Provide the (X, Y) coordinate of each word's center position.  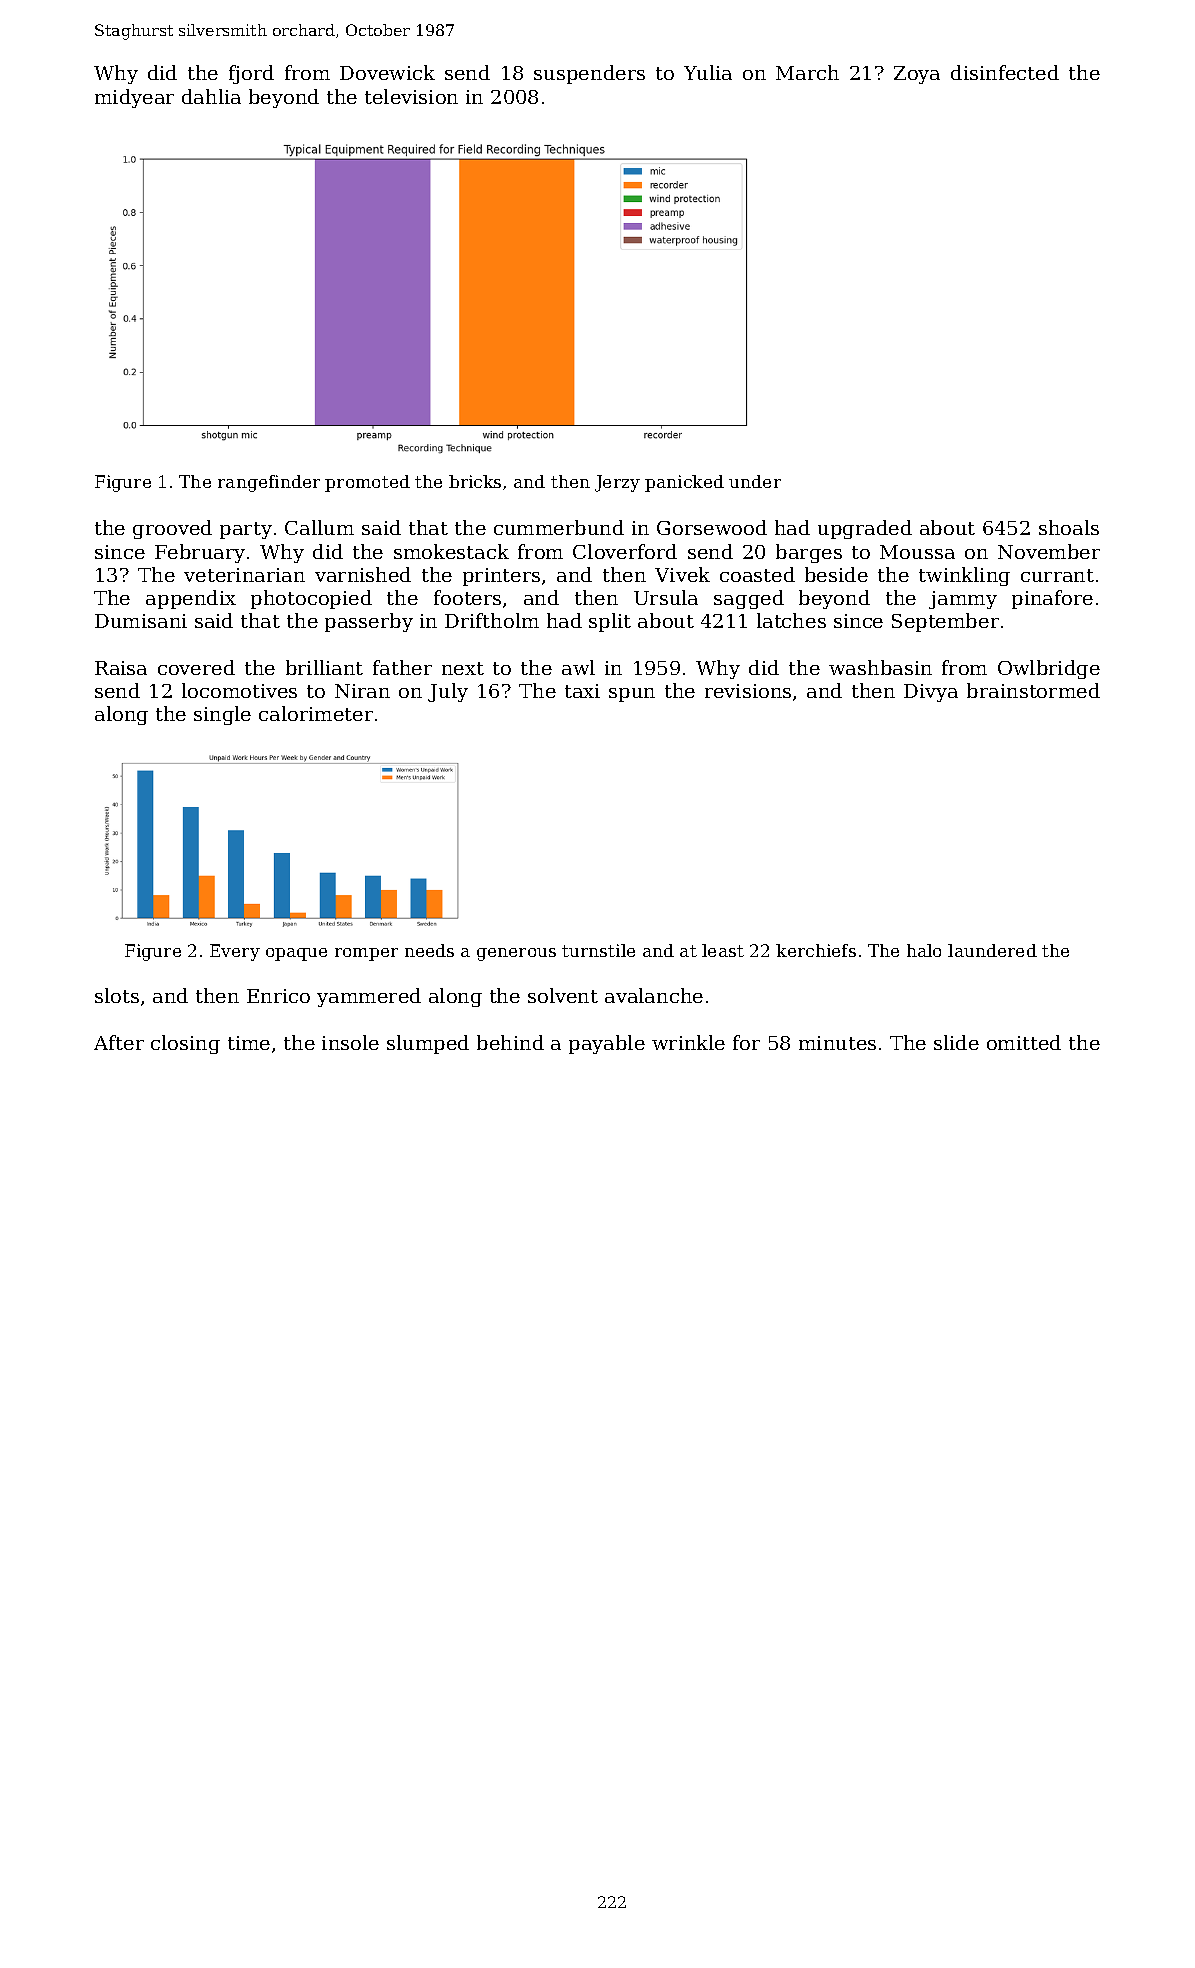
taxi (582, 691)
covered (196, 667)
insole (350, 1042)
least (723, 950)
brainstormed (1033, 690)
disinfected (1005, 72)
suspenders (589, 74)
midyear (134, 98)
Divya (931, 693)
